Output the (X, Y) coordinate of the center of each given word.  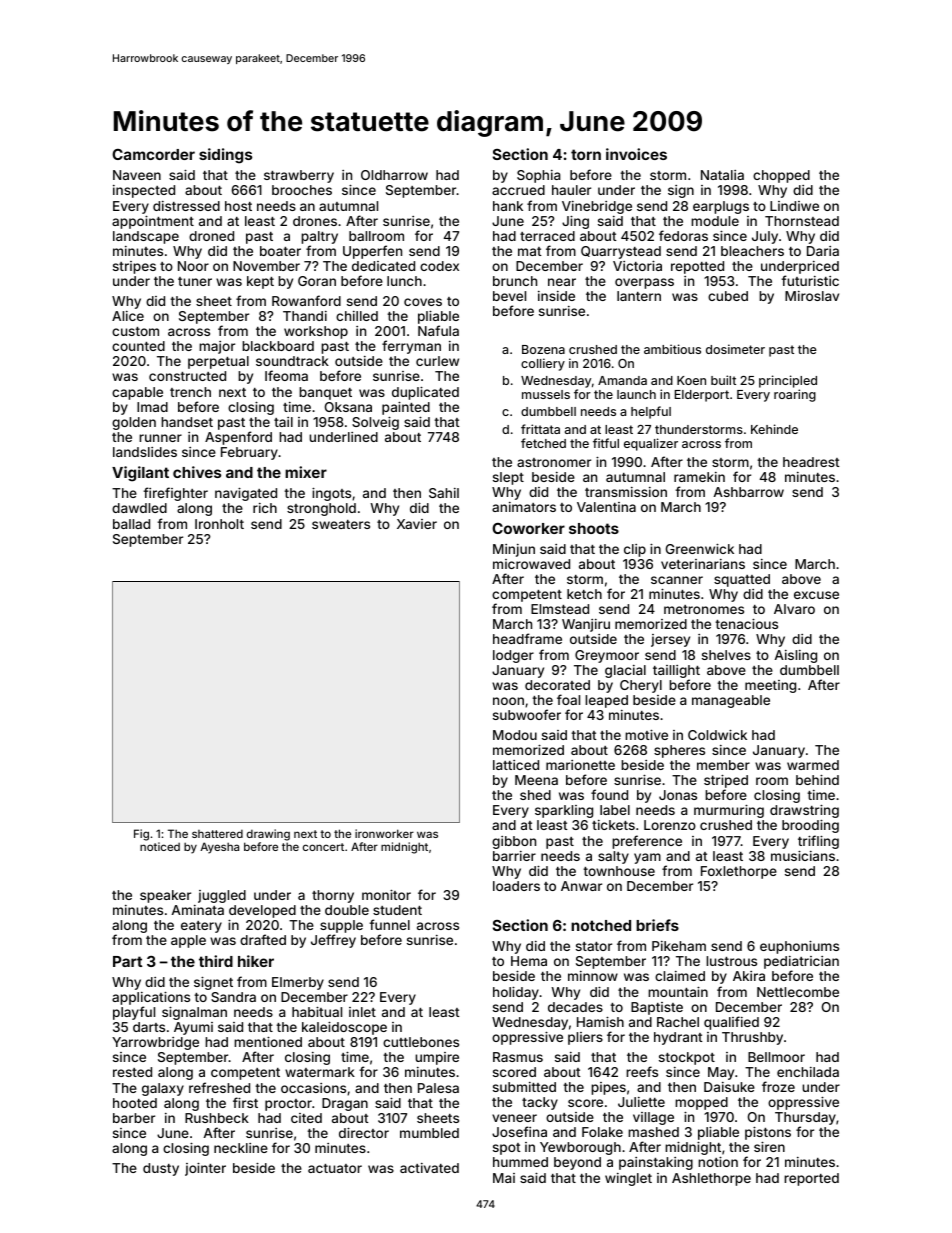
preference (647, 842)
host (238, 206)
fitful (606, 443)
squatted (742, 580)
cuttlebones (421, 1042)
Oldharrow (394, 175)
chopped (781, 176)
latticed (516, 765)
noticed (160, 846)
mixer (306, 472)
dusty (161, 1169)
